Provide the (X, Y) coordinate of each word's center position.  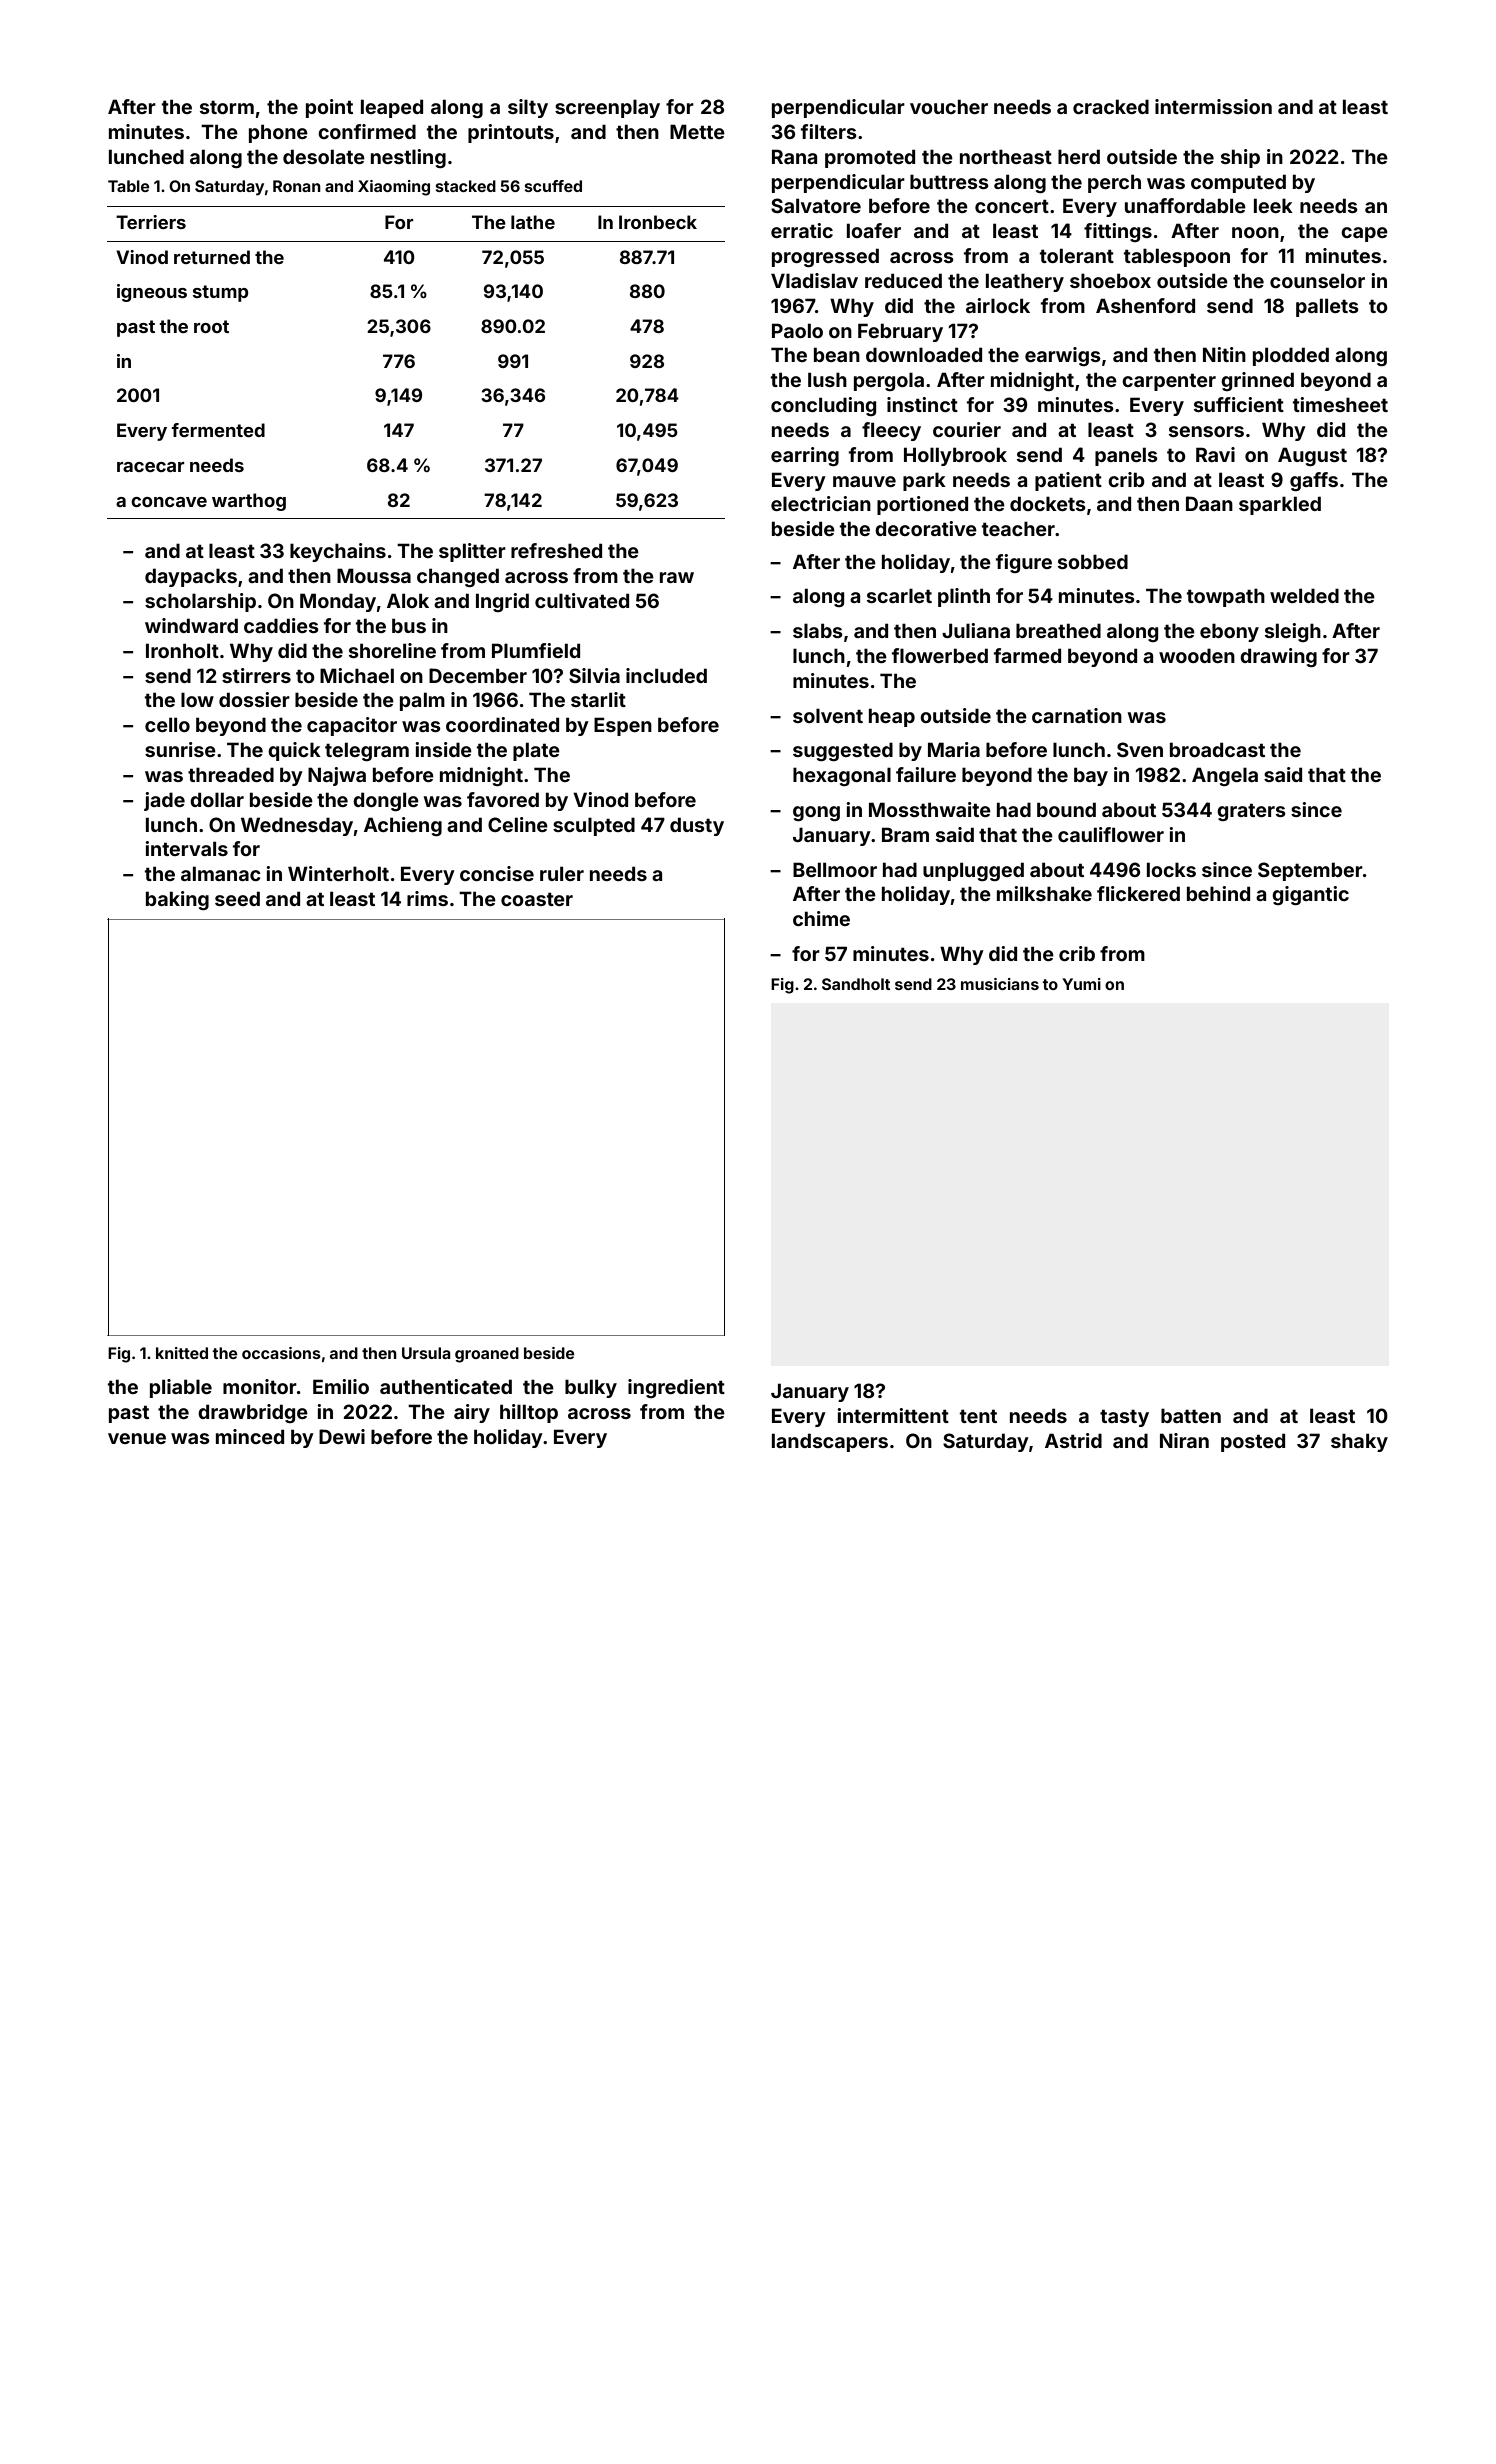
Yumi (1081, 984)
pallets (1327, 307)
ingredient (676, 1388)
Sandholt (856, 984)
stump (220, 293)
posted (1253, 1442)
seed (237, 898)
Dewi (342, 1436)
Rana (794, 156)
